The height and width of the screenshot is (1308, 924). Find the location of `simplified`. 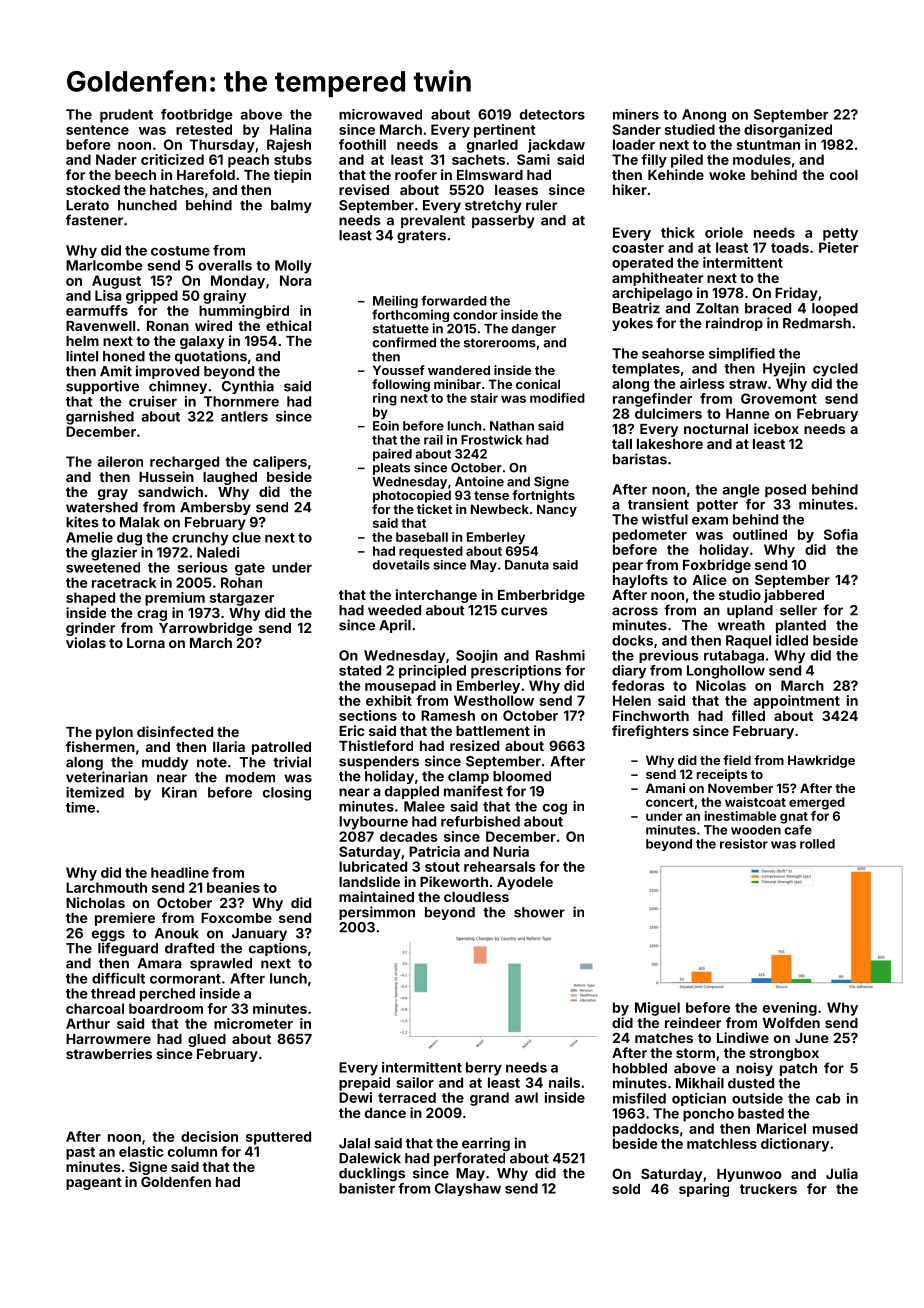

simplified is located at coordinates (742, 354).
